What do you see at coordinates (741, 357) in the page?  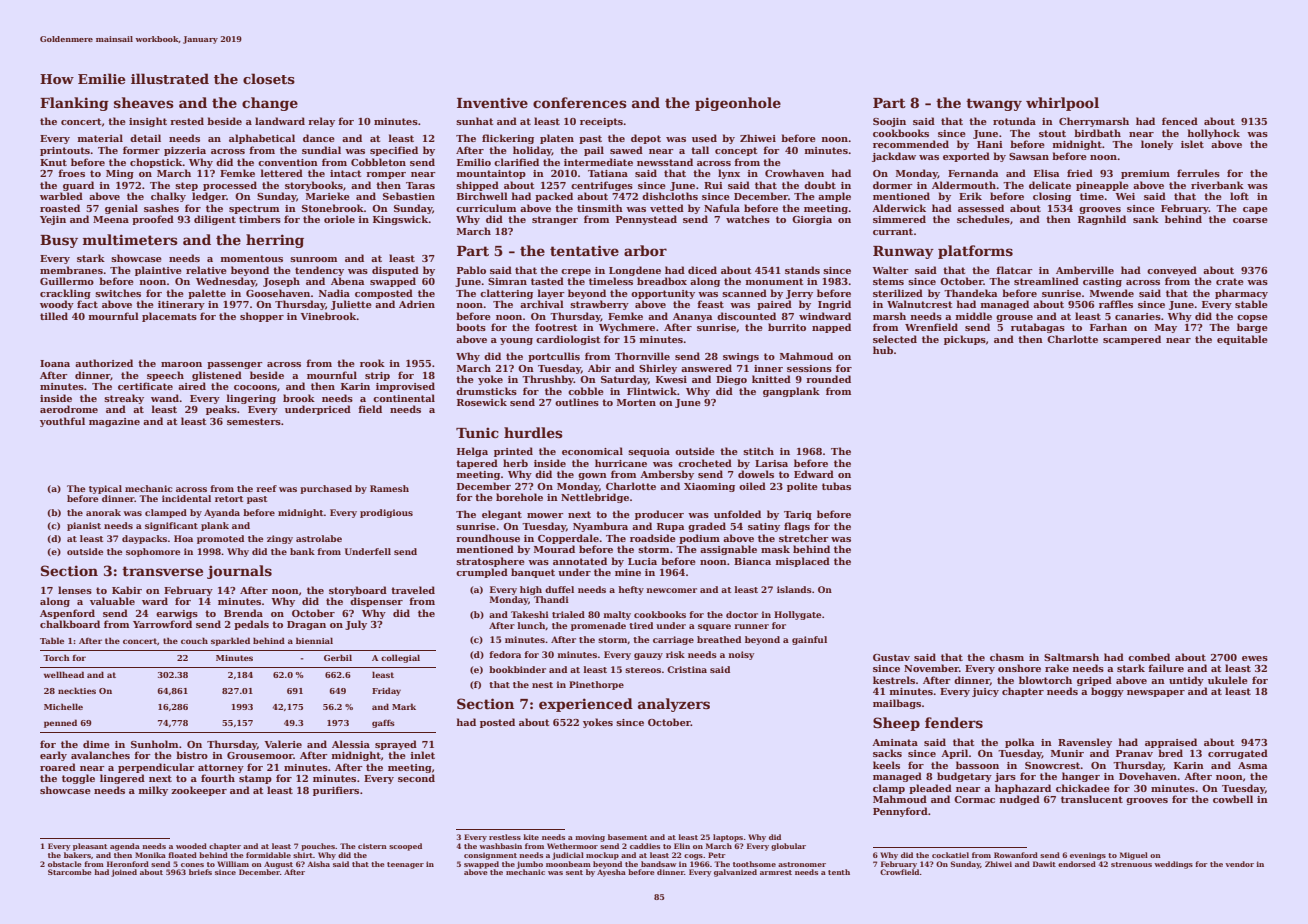 I see `swings` at bounding box center [741, 357].
